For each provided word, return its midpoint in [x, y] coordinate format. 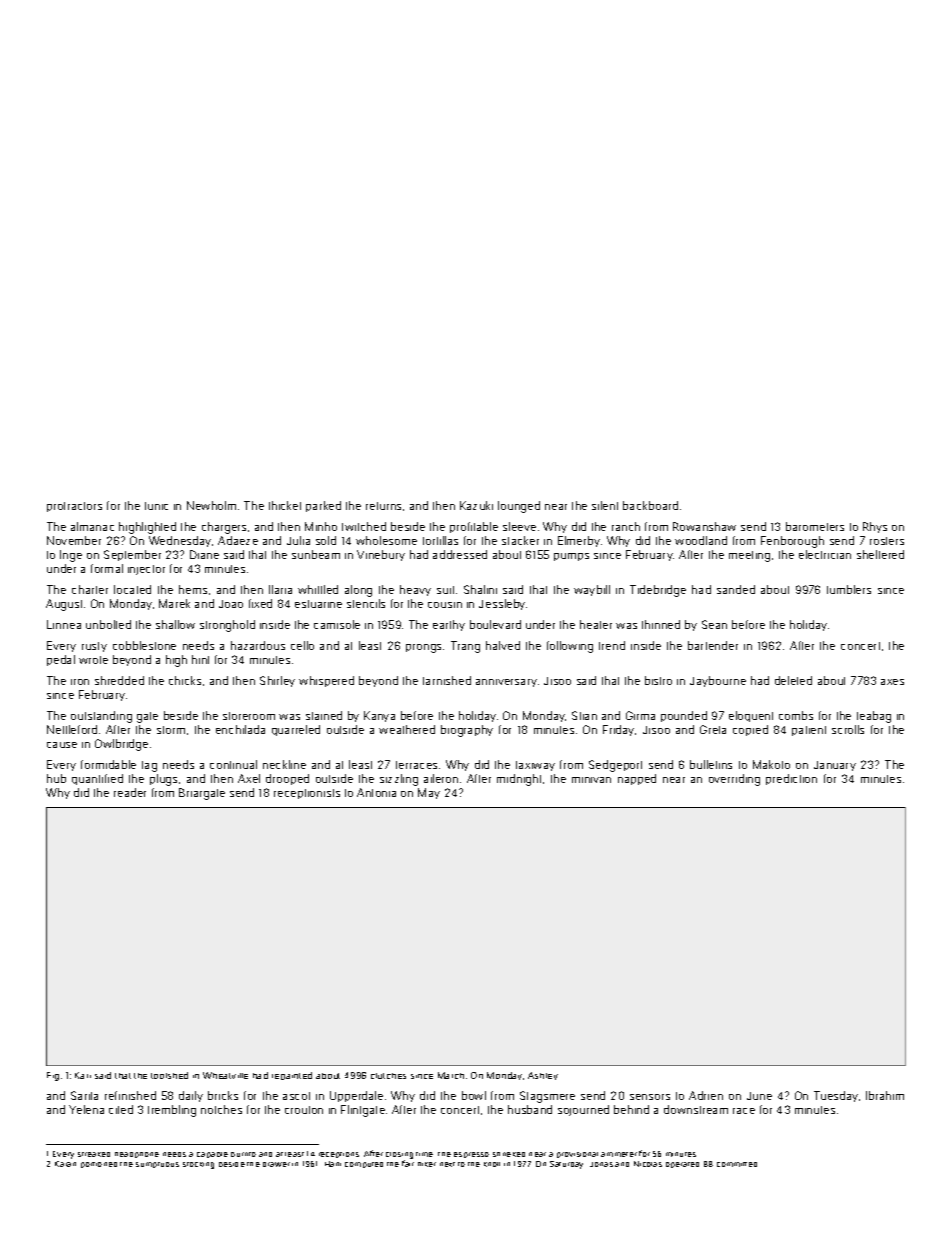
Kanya [379, 716]
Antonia [376, 792]
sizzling [399, 780]
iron [80, 682]
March [451, 1075]
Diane [204, 554]
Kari [83, 1075]
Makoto [771, 764]
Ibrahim [885, 1095]
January [835, 766]
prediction [791, 779]
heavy [415, 590]
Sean [714, 624]
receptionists [307, 794]
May [429, 793]
